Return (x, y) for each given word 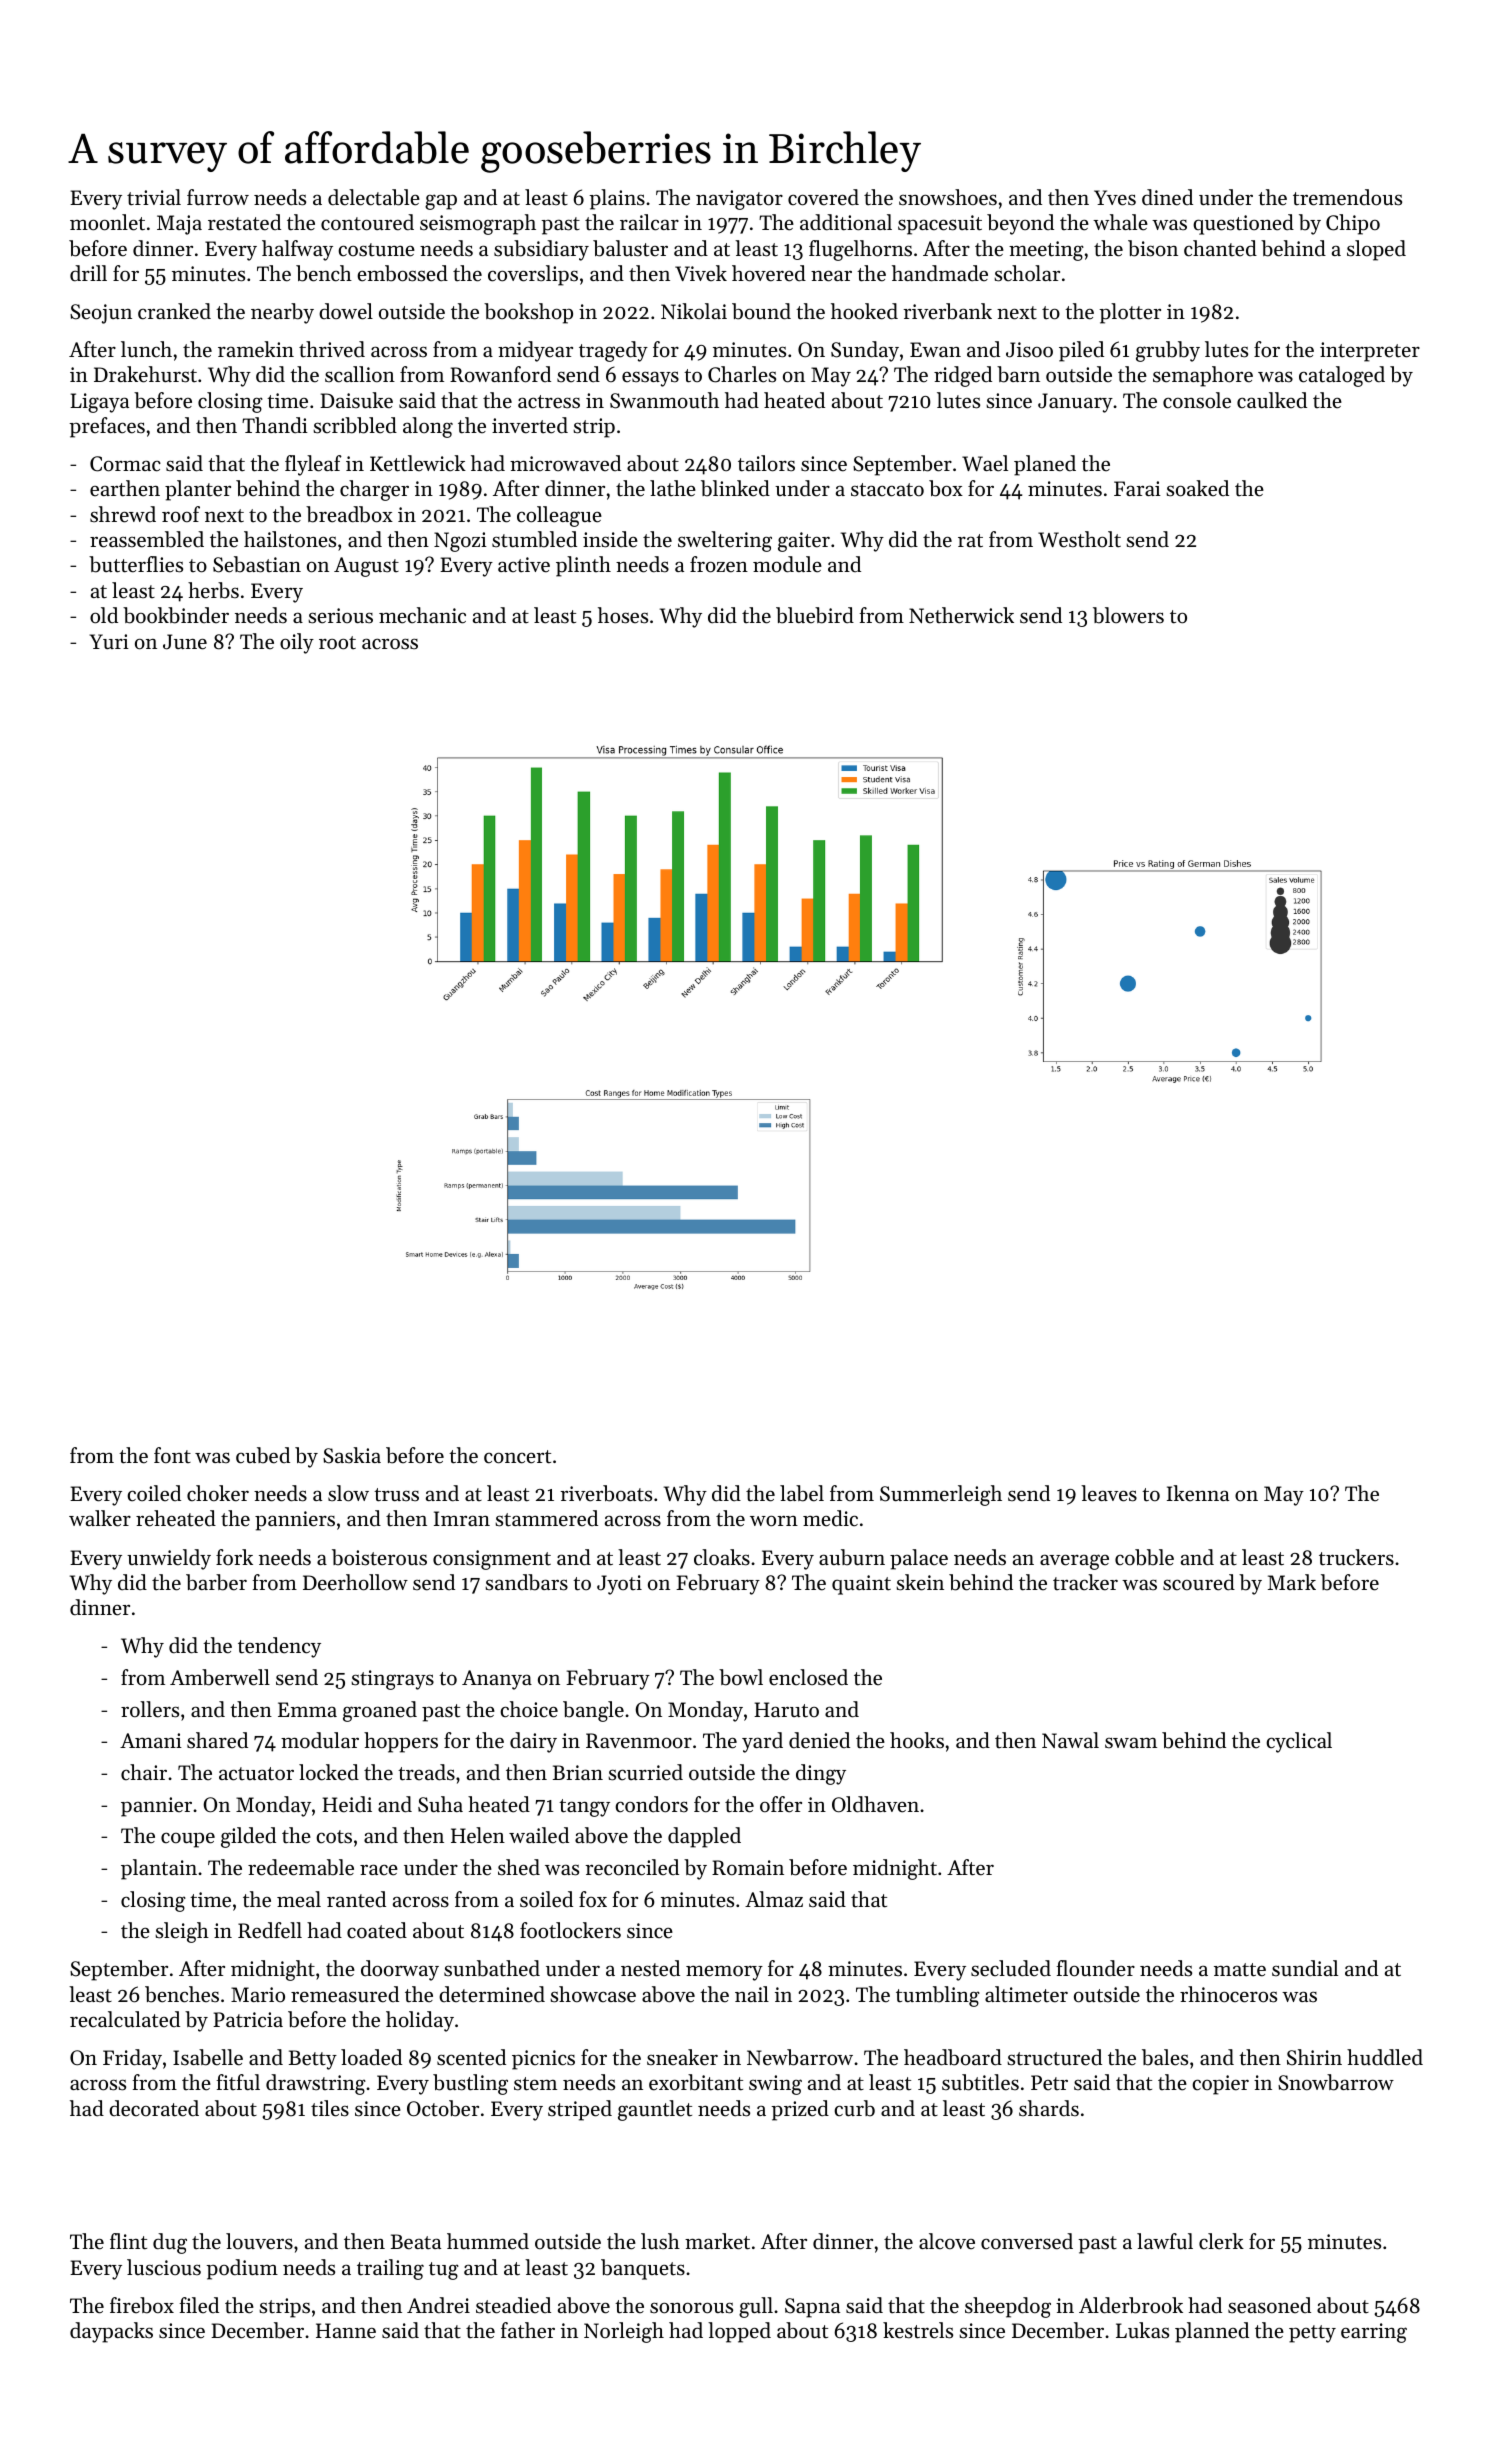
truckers (1356, 1557)
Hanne (346, 2331)
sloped (1376, 250)
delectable (374, 197)
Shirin (1314, 2057)
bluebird (815, 615)
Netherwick (961, 615)
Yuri (109, 641)
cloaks (722, 1557)
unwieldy (169, 1559)
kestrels (918, 2330)
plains (617, 199)
